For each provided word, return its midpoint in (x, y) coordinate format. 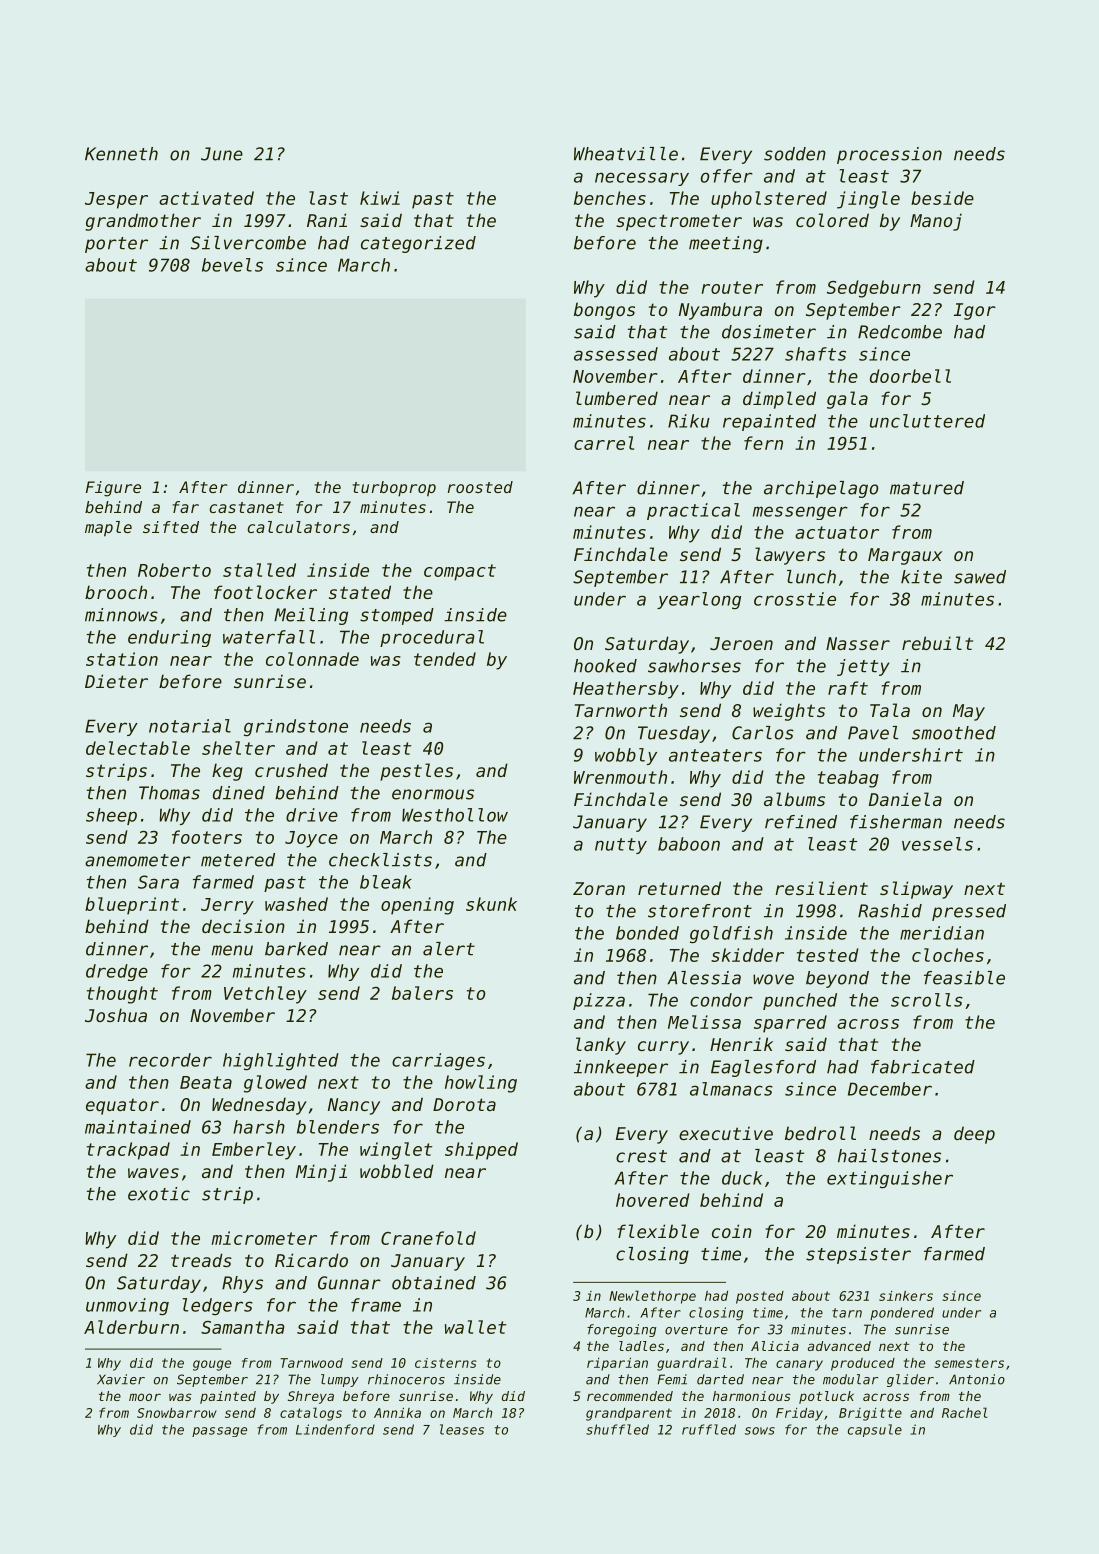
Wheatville (626, 154)
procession (889, 155)
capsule (875, 1430)
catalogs (311, 1414)
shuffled (617, 1429)
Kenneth (121, 154)
